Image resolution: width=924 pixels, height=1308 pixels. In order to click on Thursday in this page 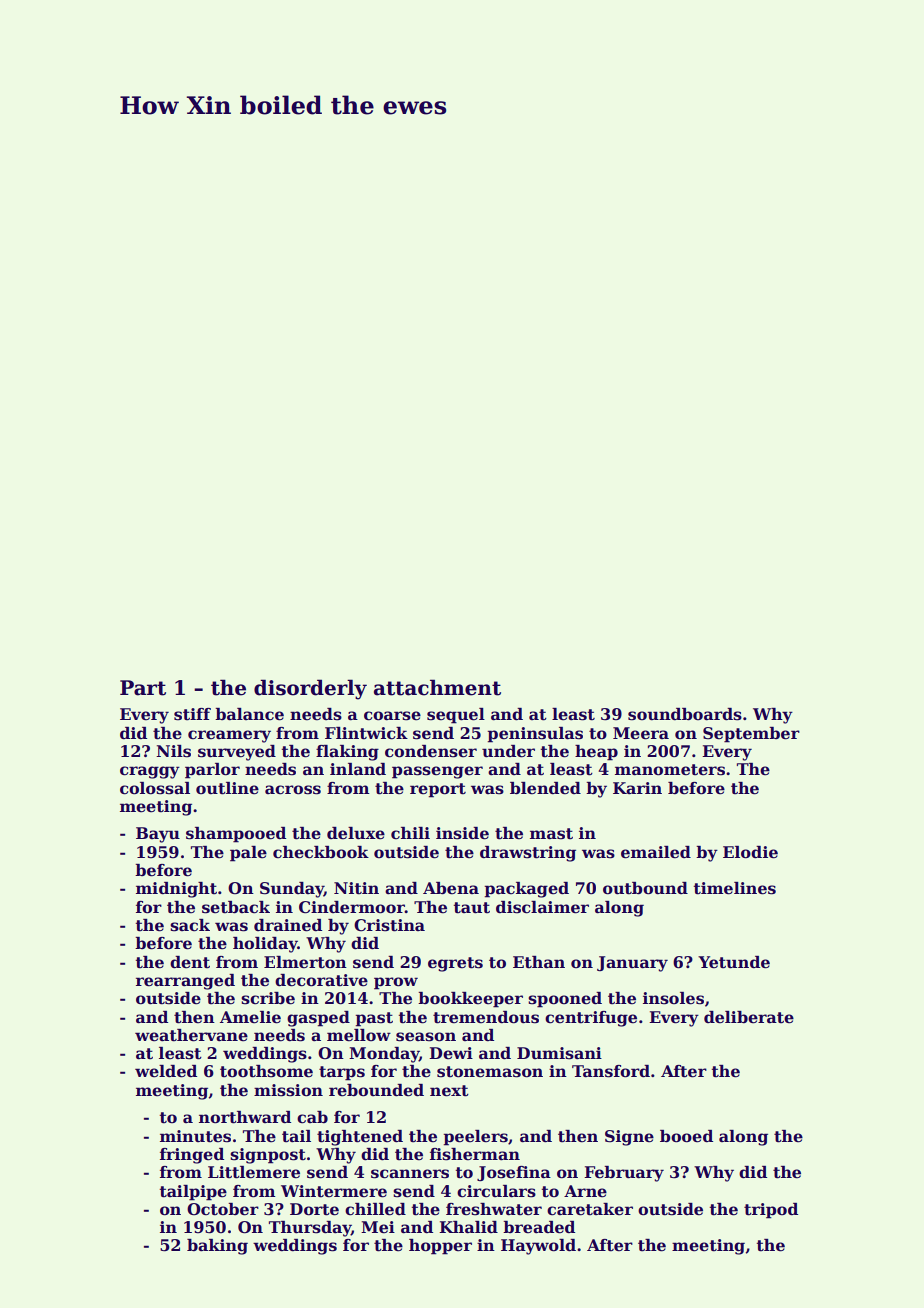, I will do `click(310, 1229)`.
